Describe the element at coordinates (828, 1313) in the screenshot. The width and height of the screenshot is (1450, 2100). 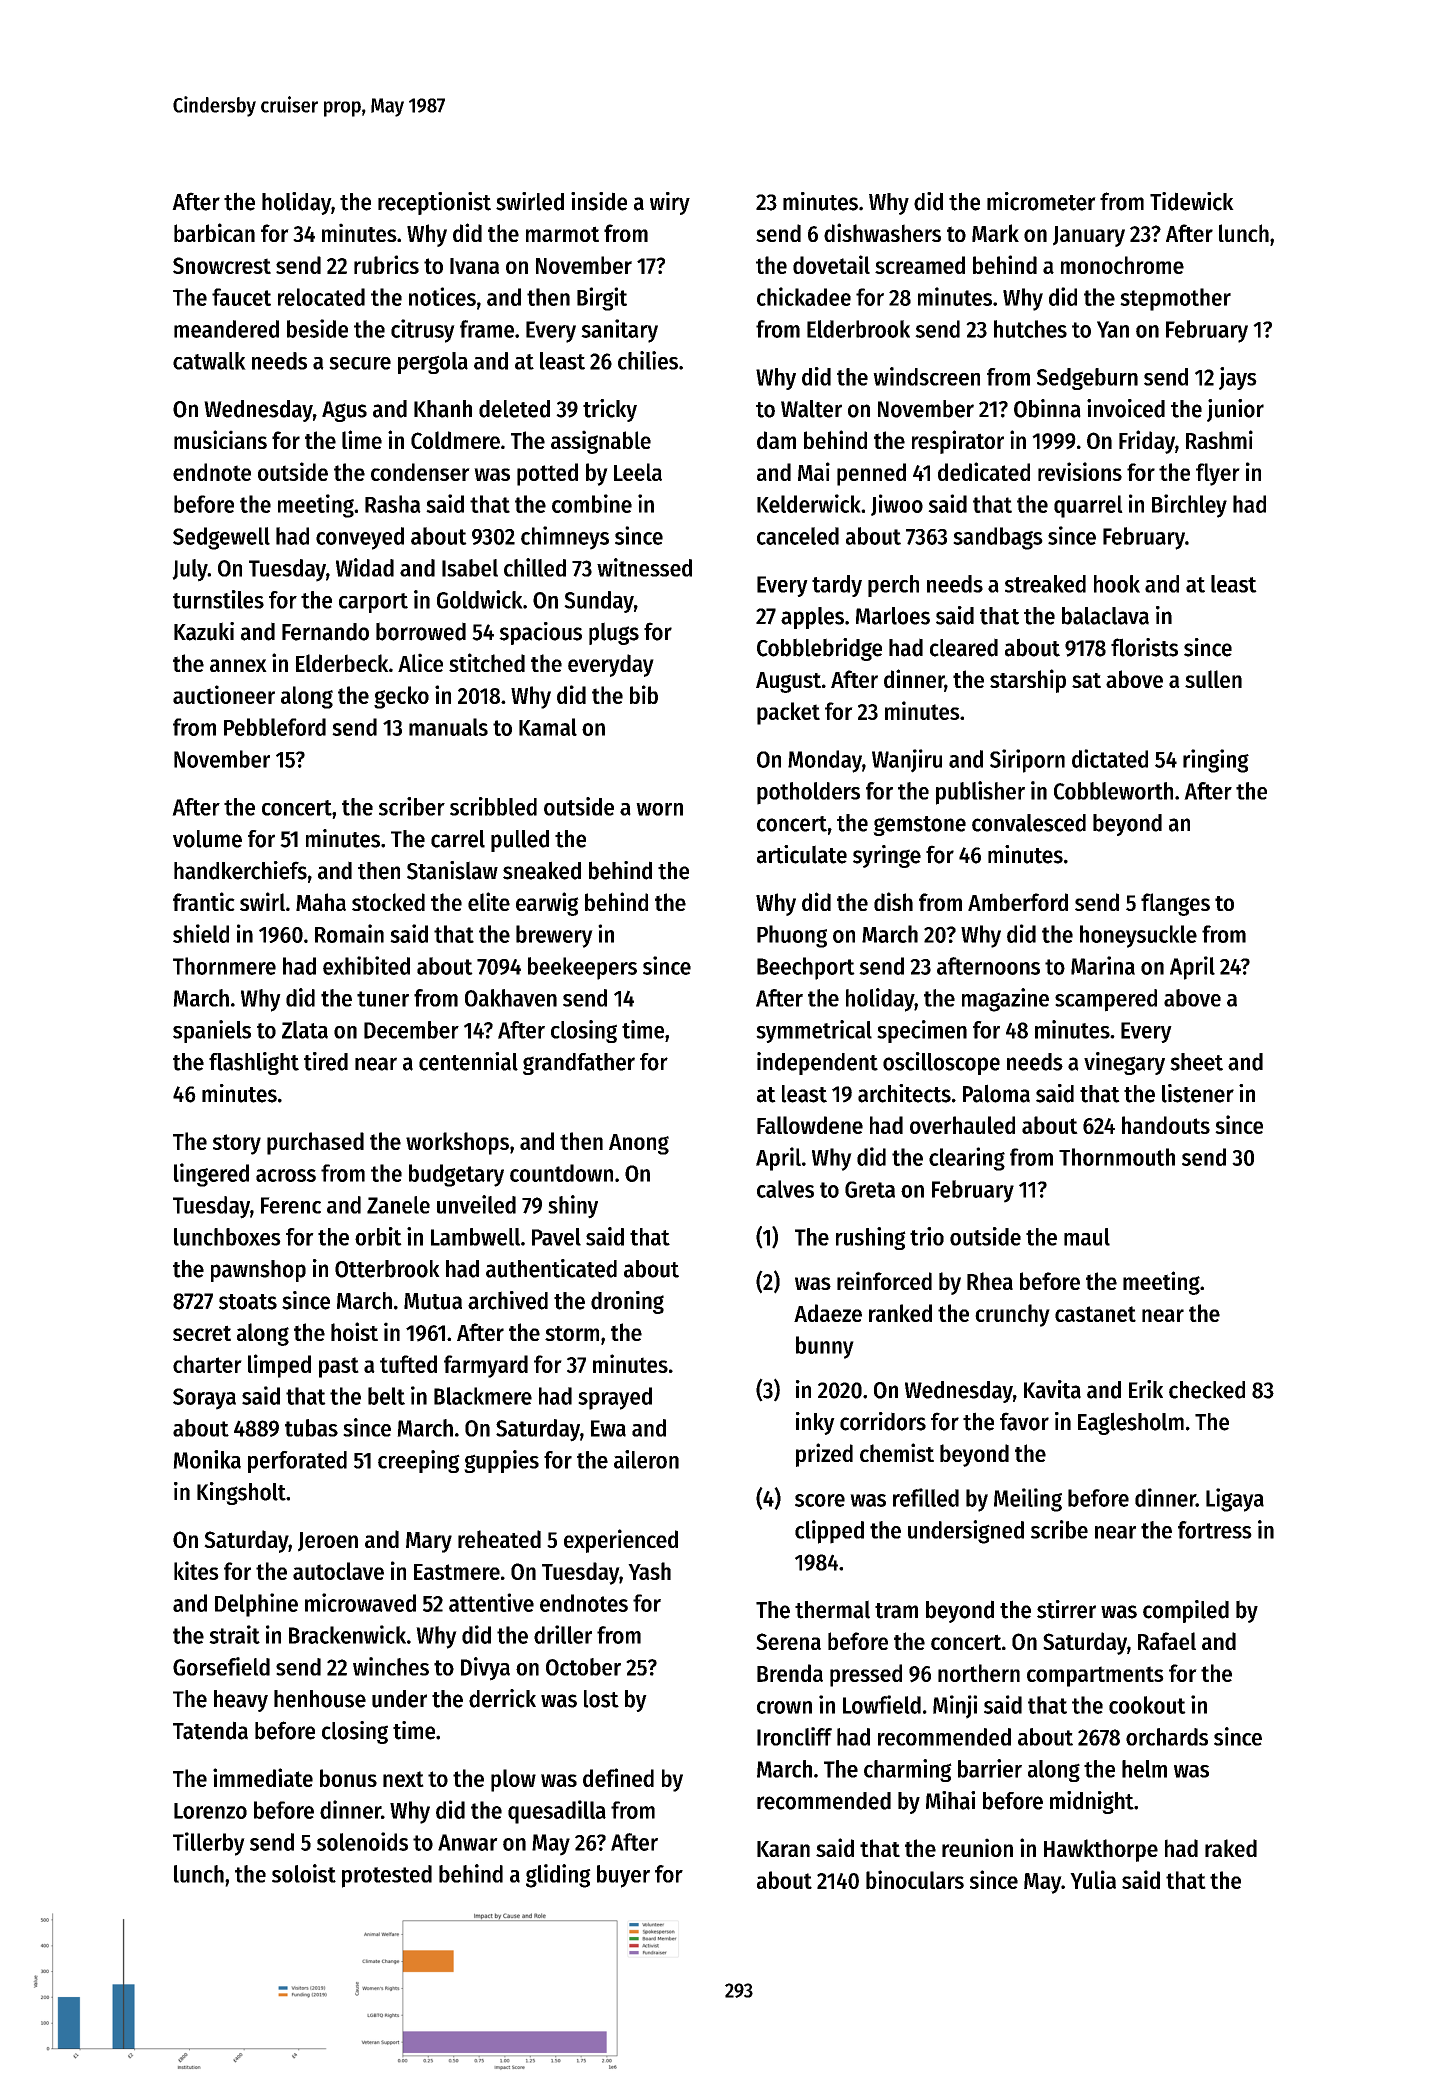
I see `Adaeze` at that location.
